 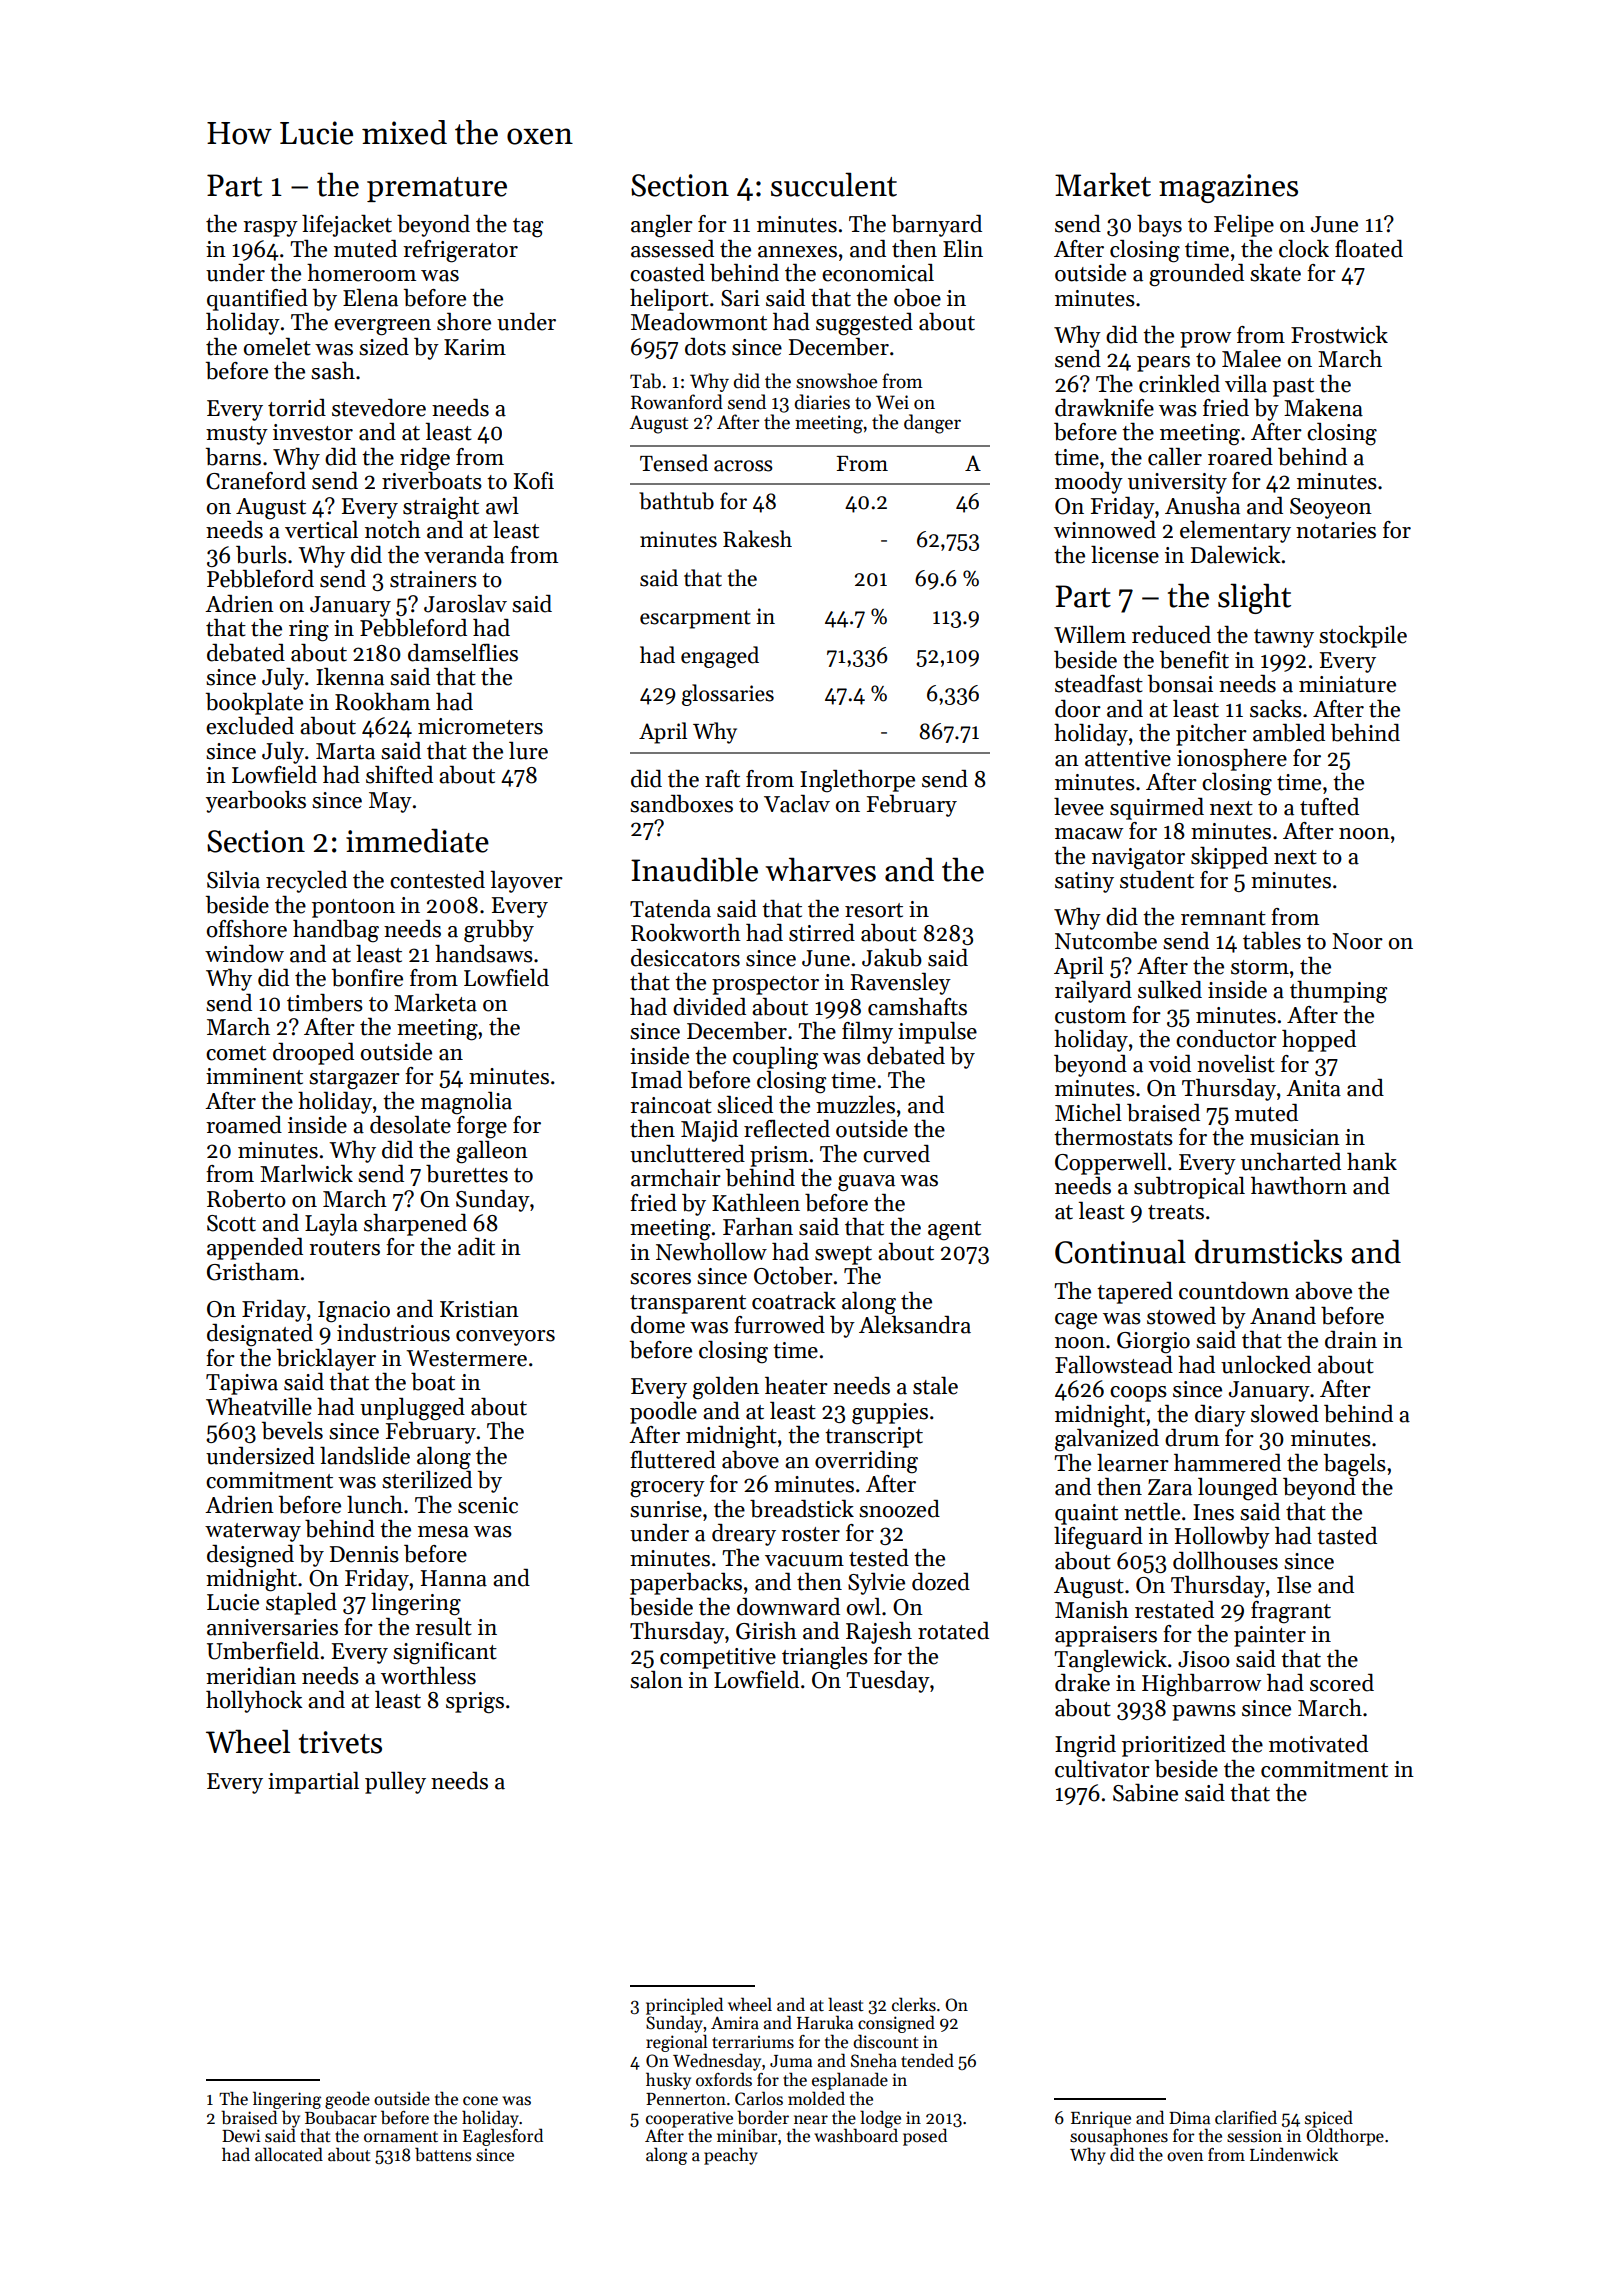 I want to click on navigator, so click(x=1138, y=859).
